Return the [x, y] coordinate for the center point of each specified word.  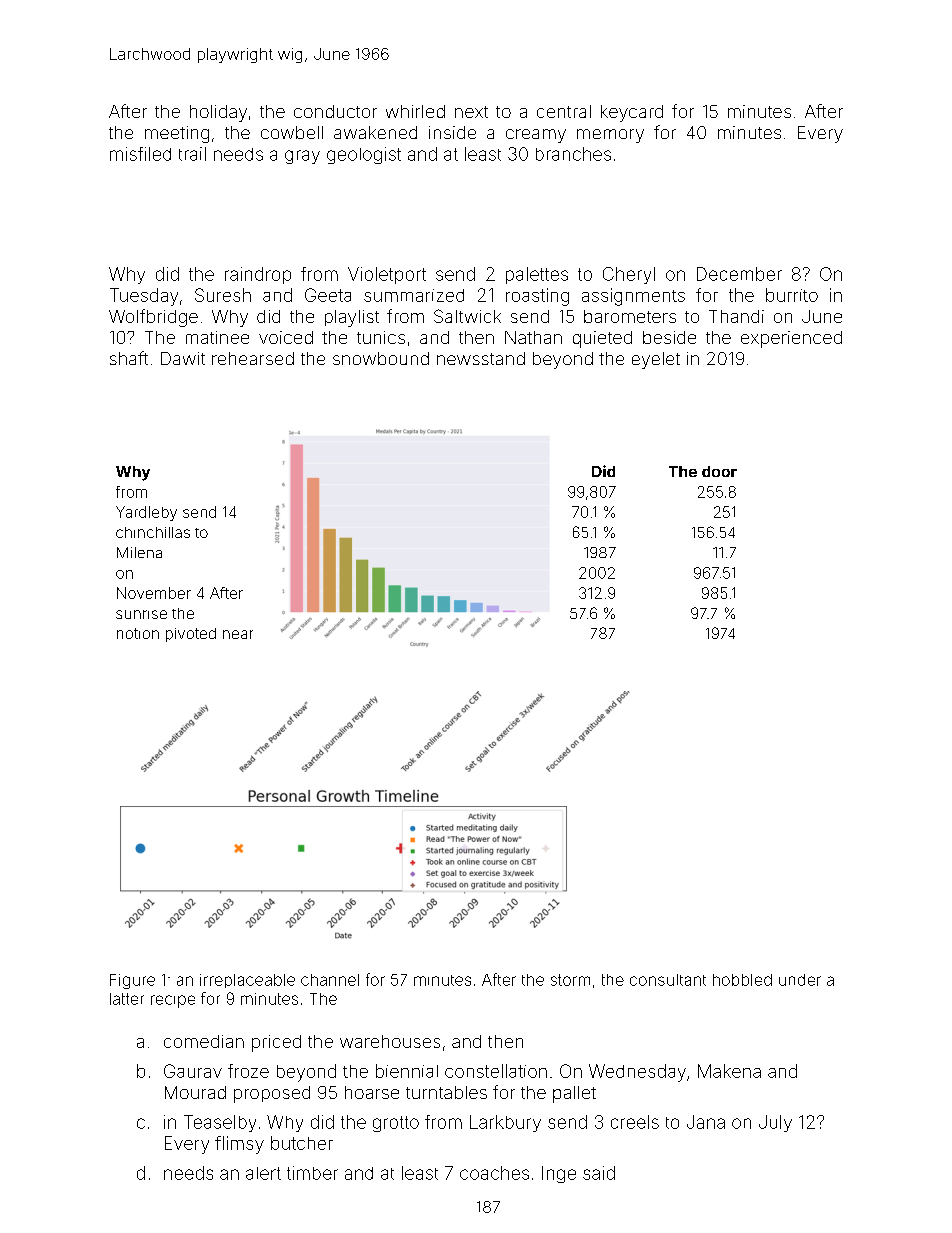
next [471, 112]
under [800, 980]
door [719, 471]
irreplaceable [247, 981]
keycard [632, 113]
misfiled [140, 154]
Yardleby [146, 513]
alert [263, 1173]
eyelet [656, 360]
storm [570, 980]
